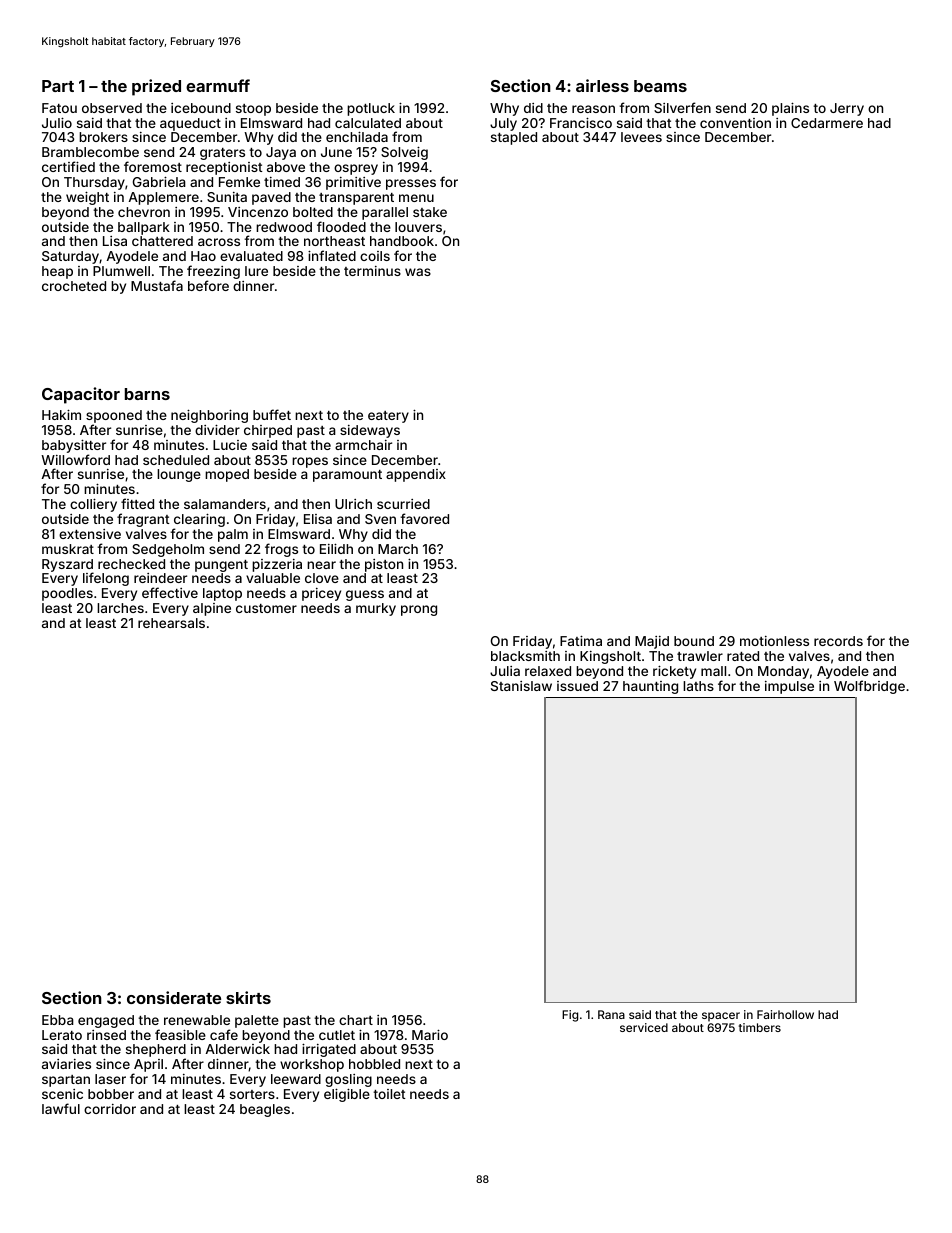  Describe the element at coordinates (388, 417) in the page. I see `eatery` at that location.
